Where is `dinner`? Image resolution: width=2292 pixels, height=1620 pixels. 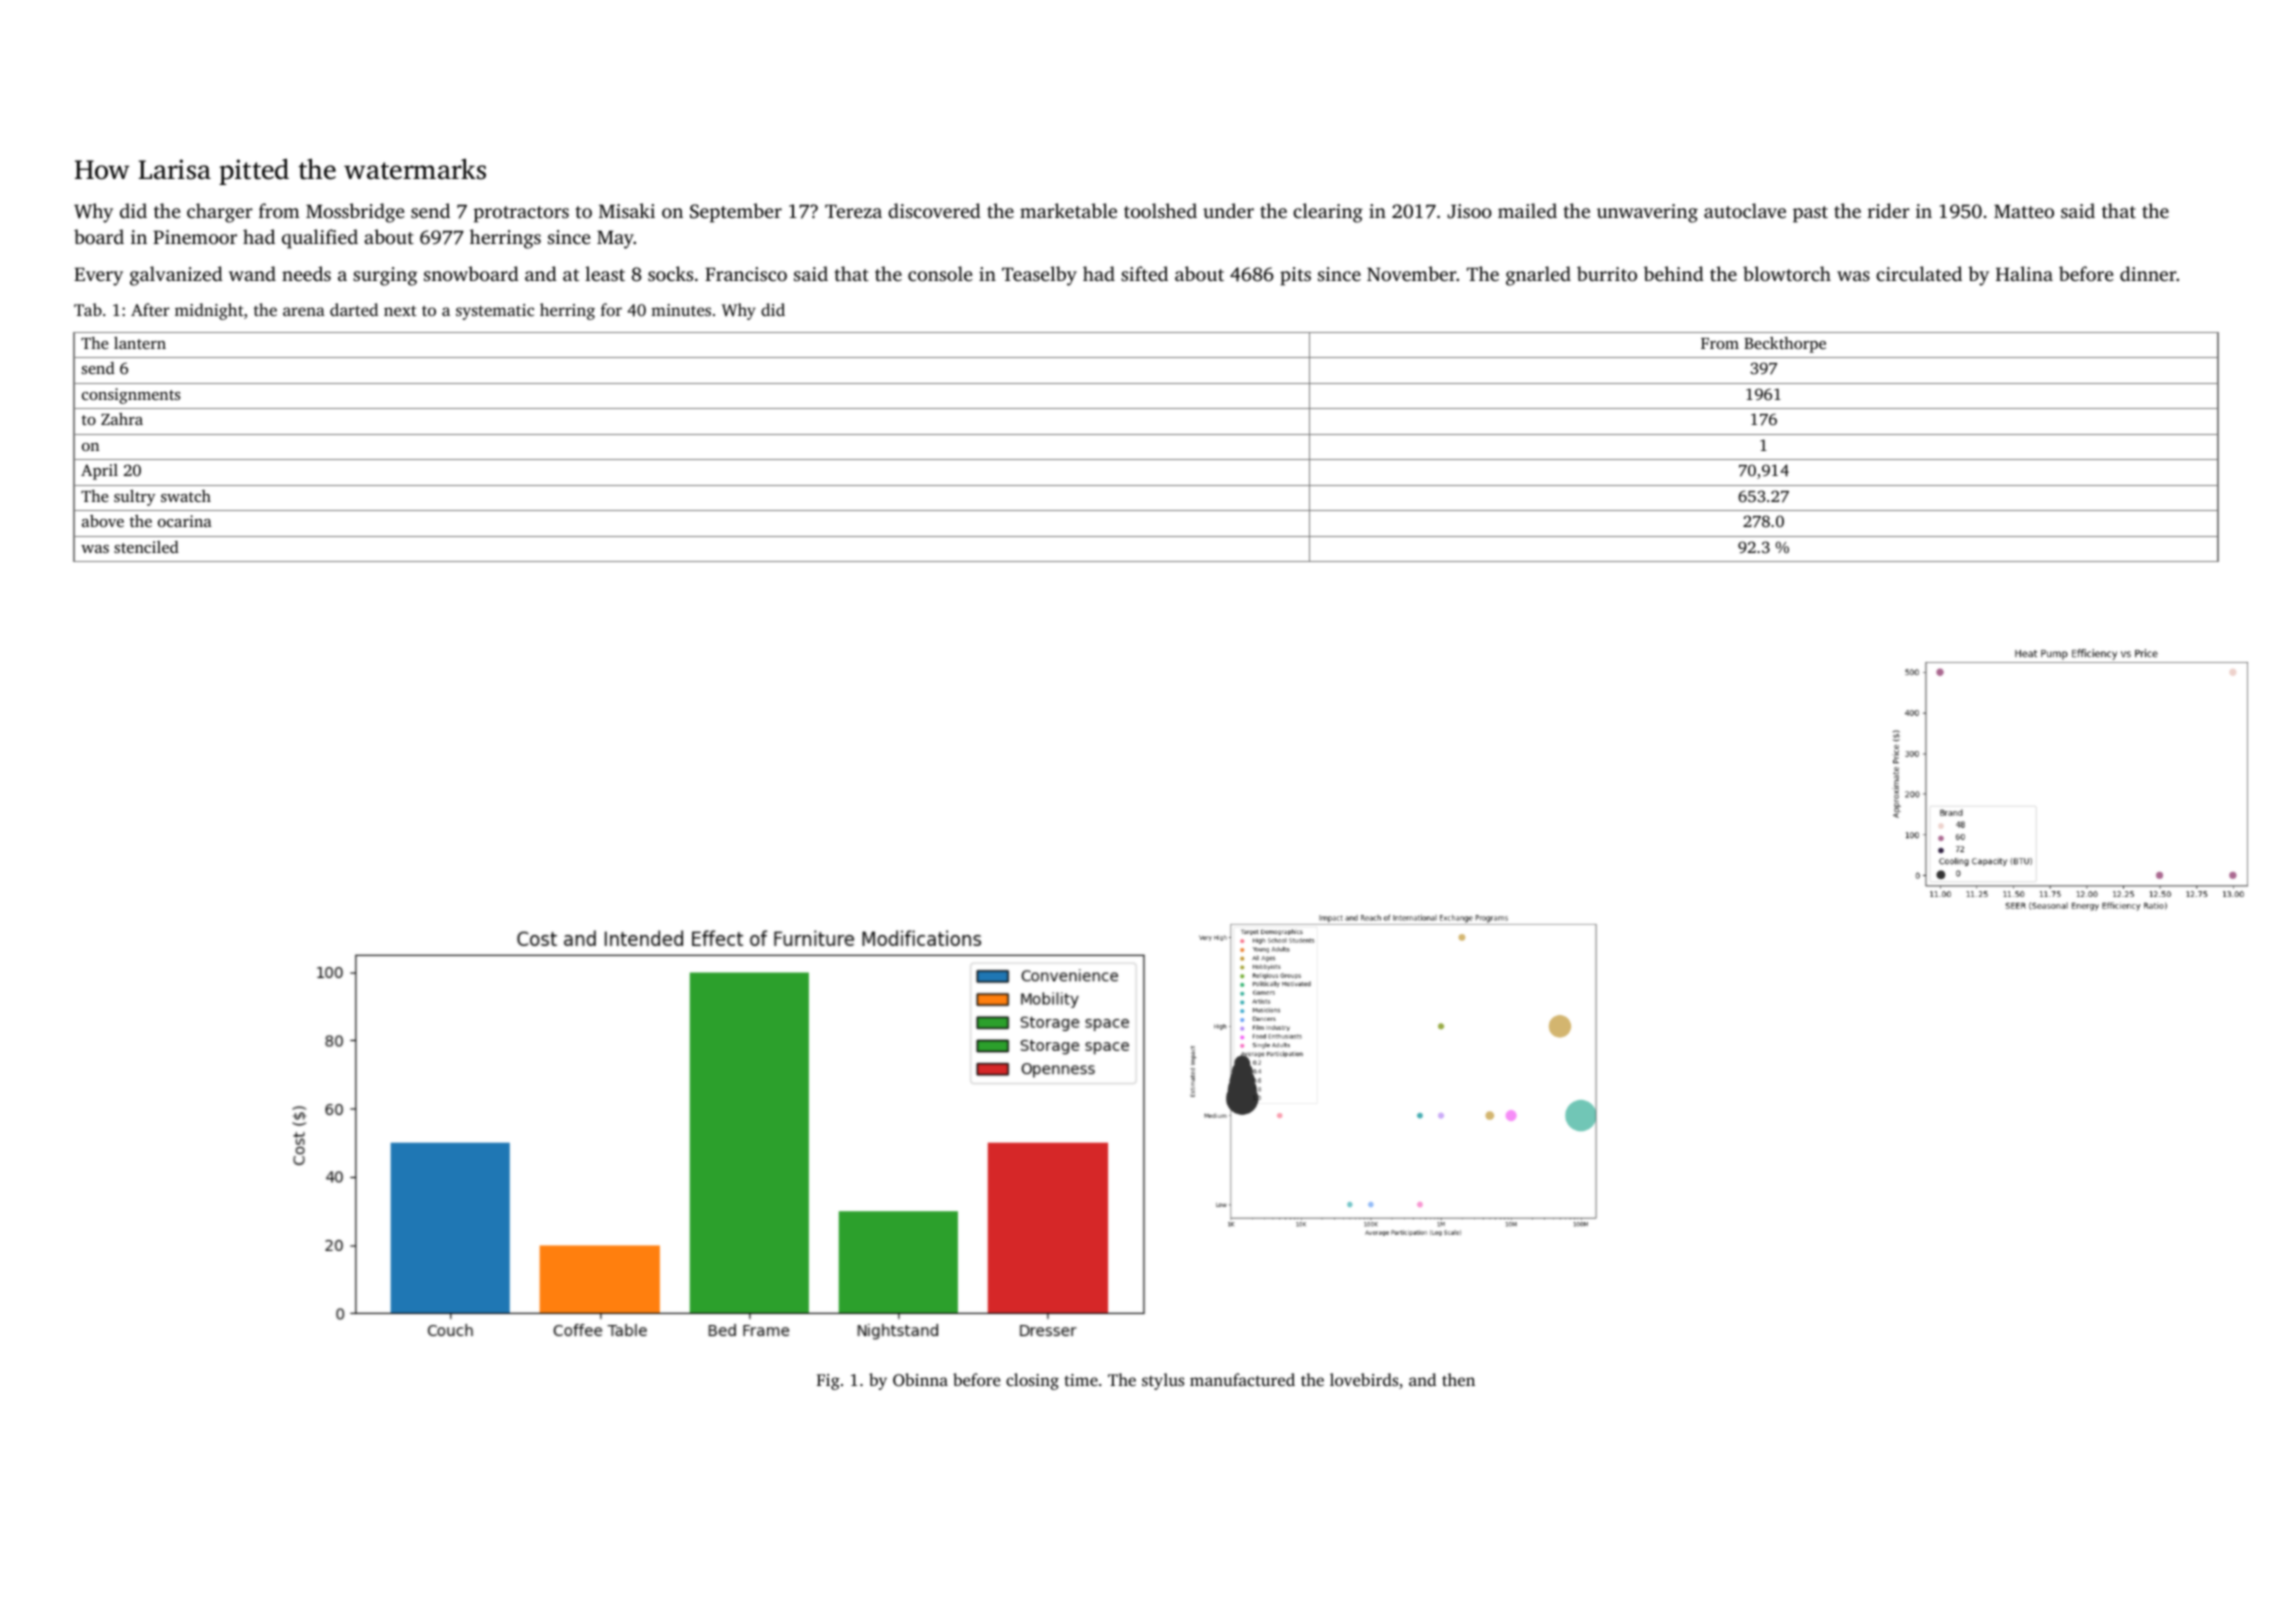 dinner is located at coordinates (2148, 273).
